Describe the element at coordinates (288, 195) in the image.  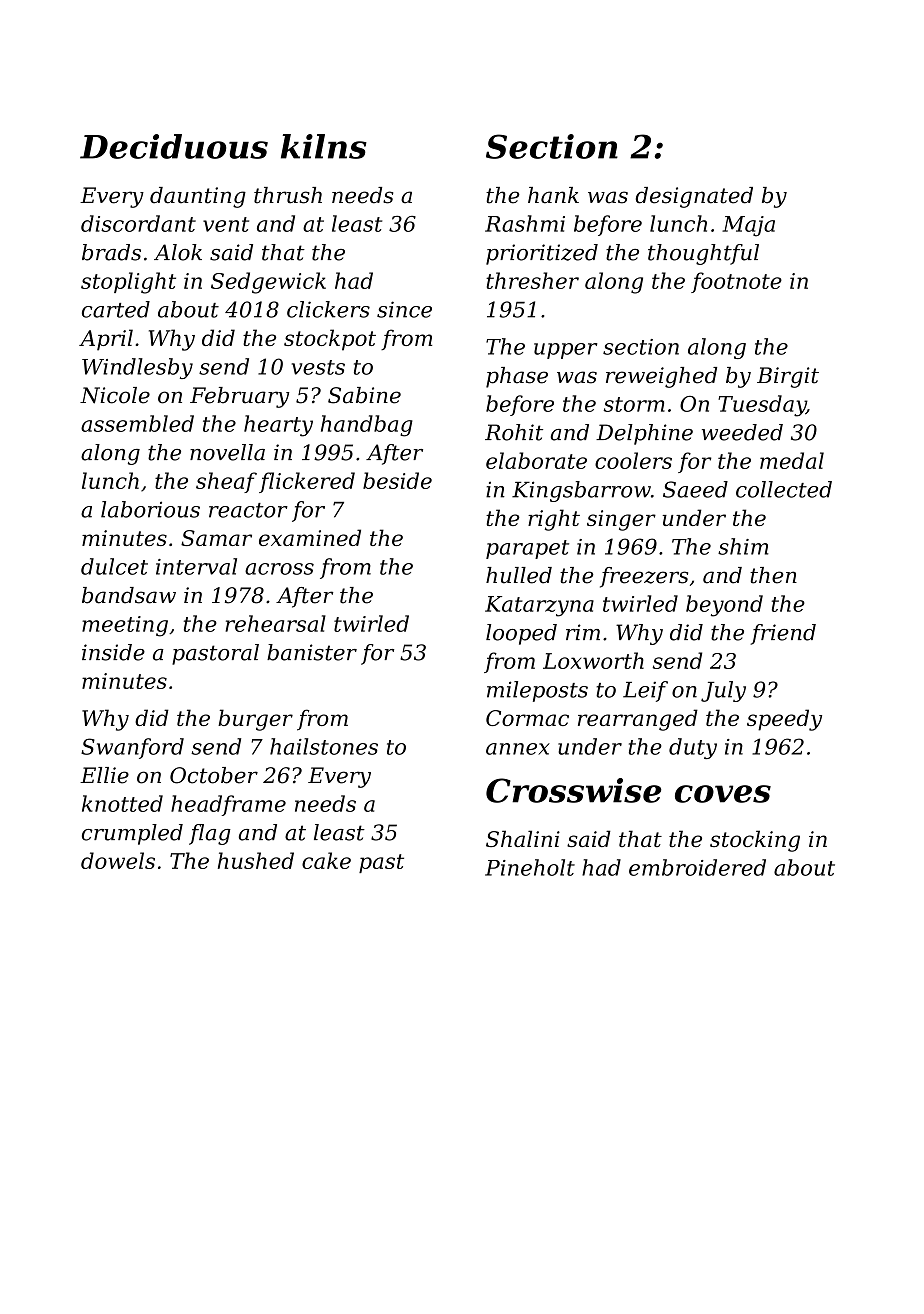
I see `thrush` at that location.
